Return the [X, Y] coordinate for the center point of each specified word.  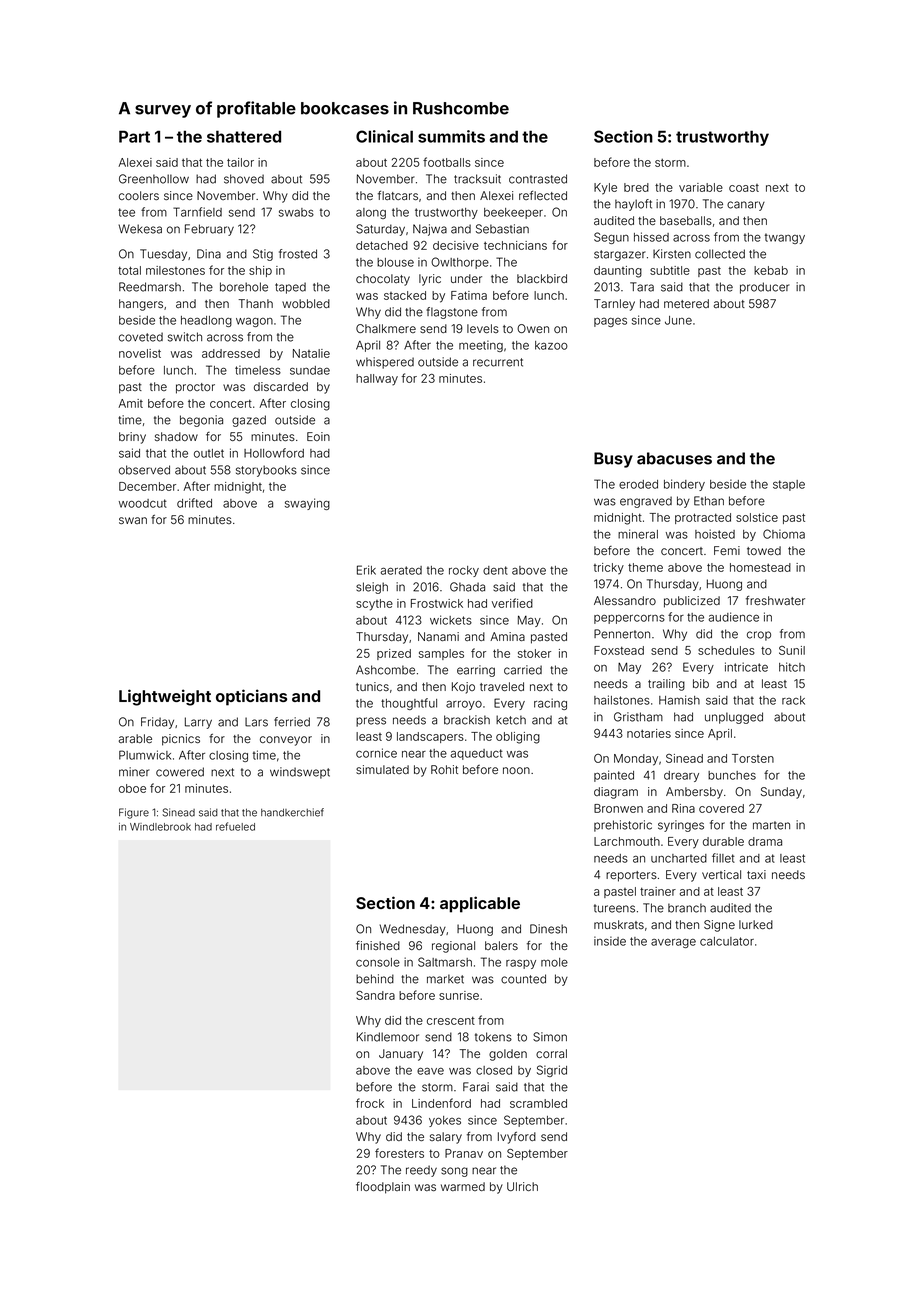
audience [733, 617]
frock [370, 1103]
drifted [194, 503]
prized [394, 654]
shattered [244, 136]
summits [451, 136]
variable [701, 187]
